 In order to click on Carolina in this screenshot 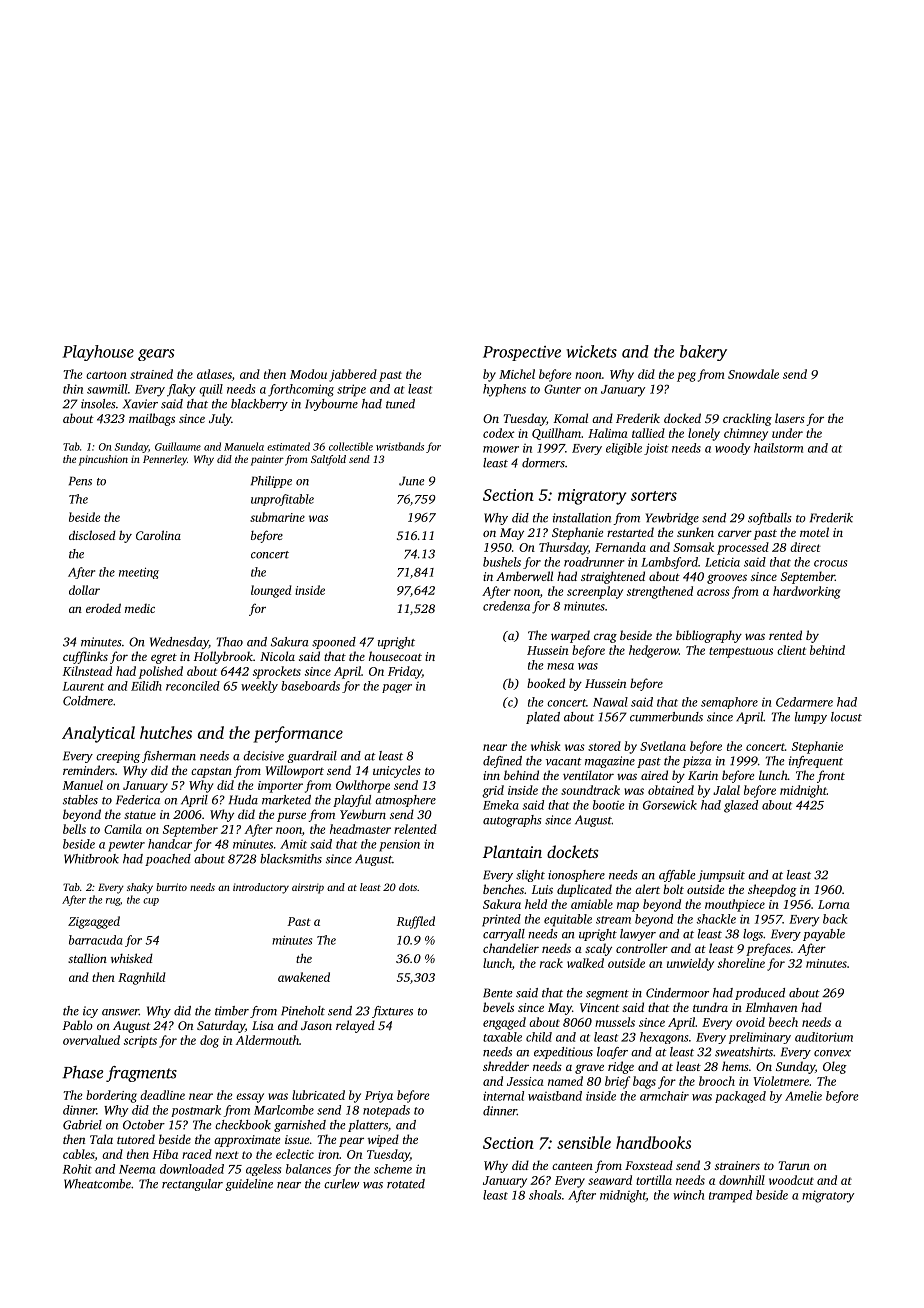, I will do `click(158, 535)`.
